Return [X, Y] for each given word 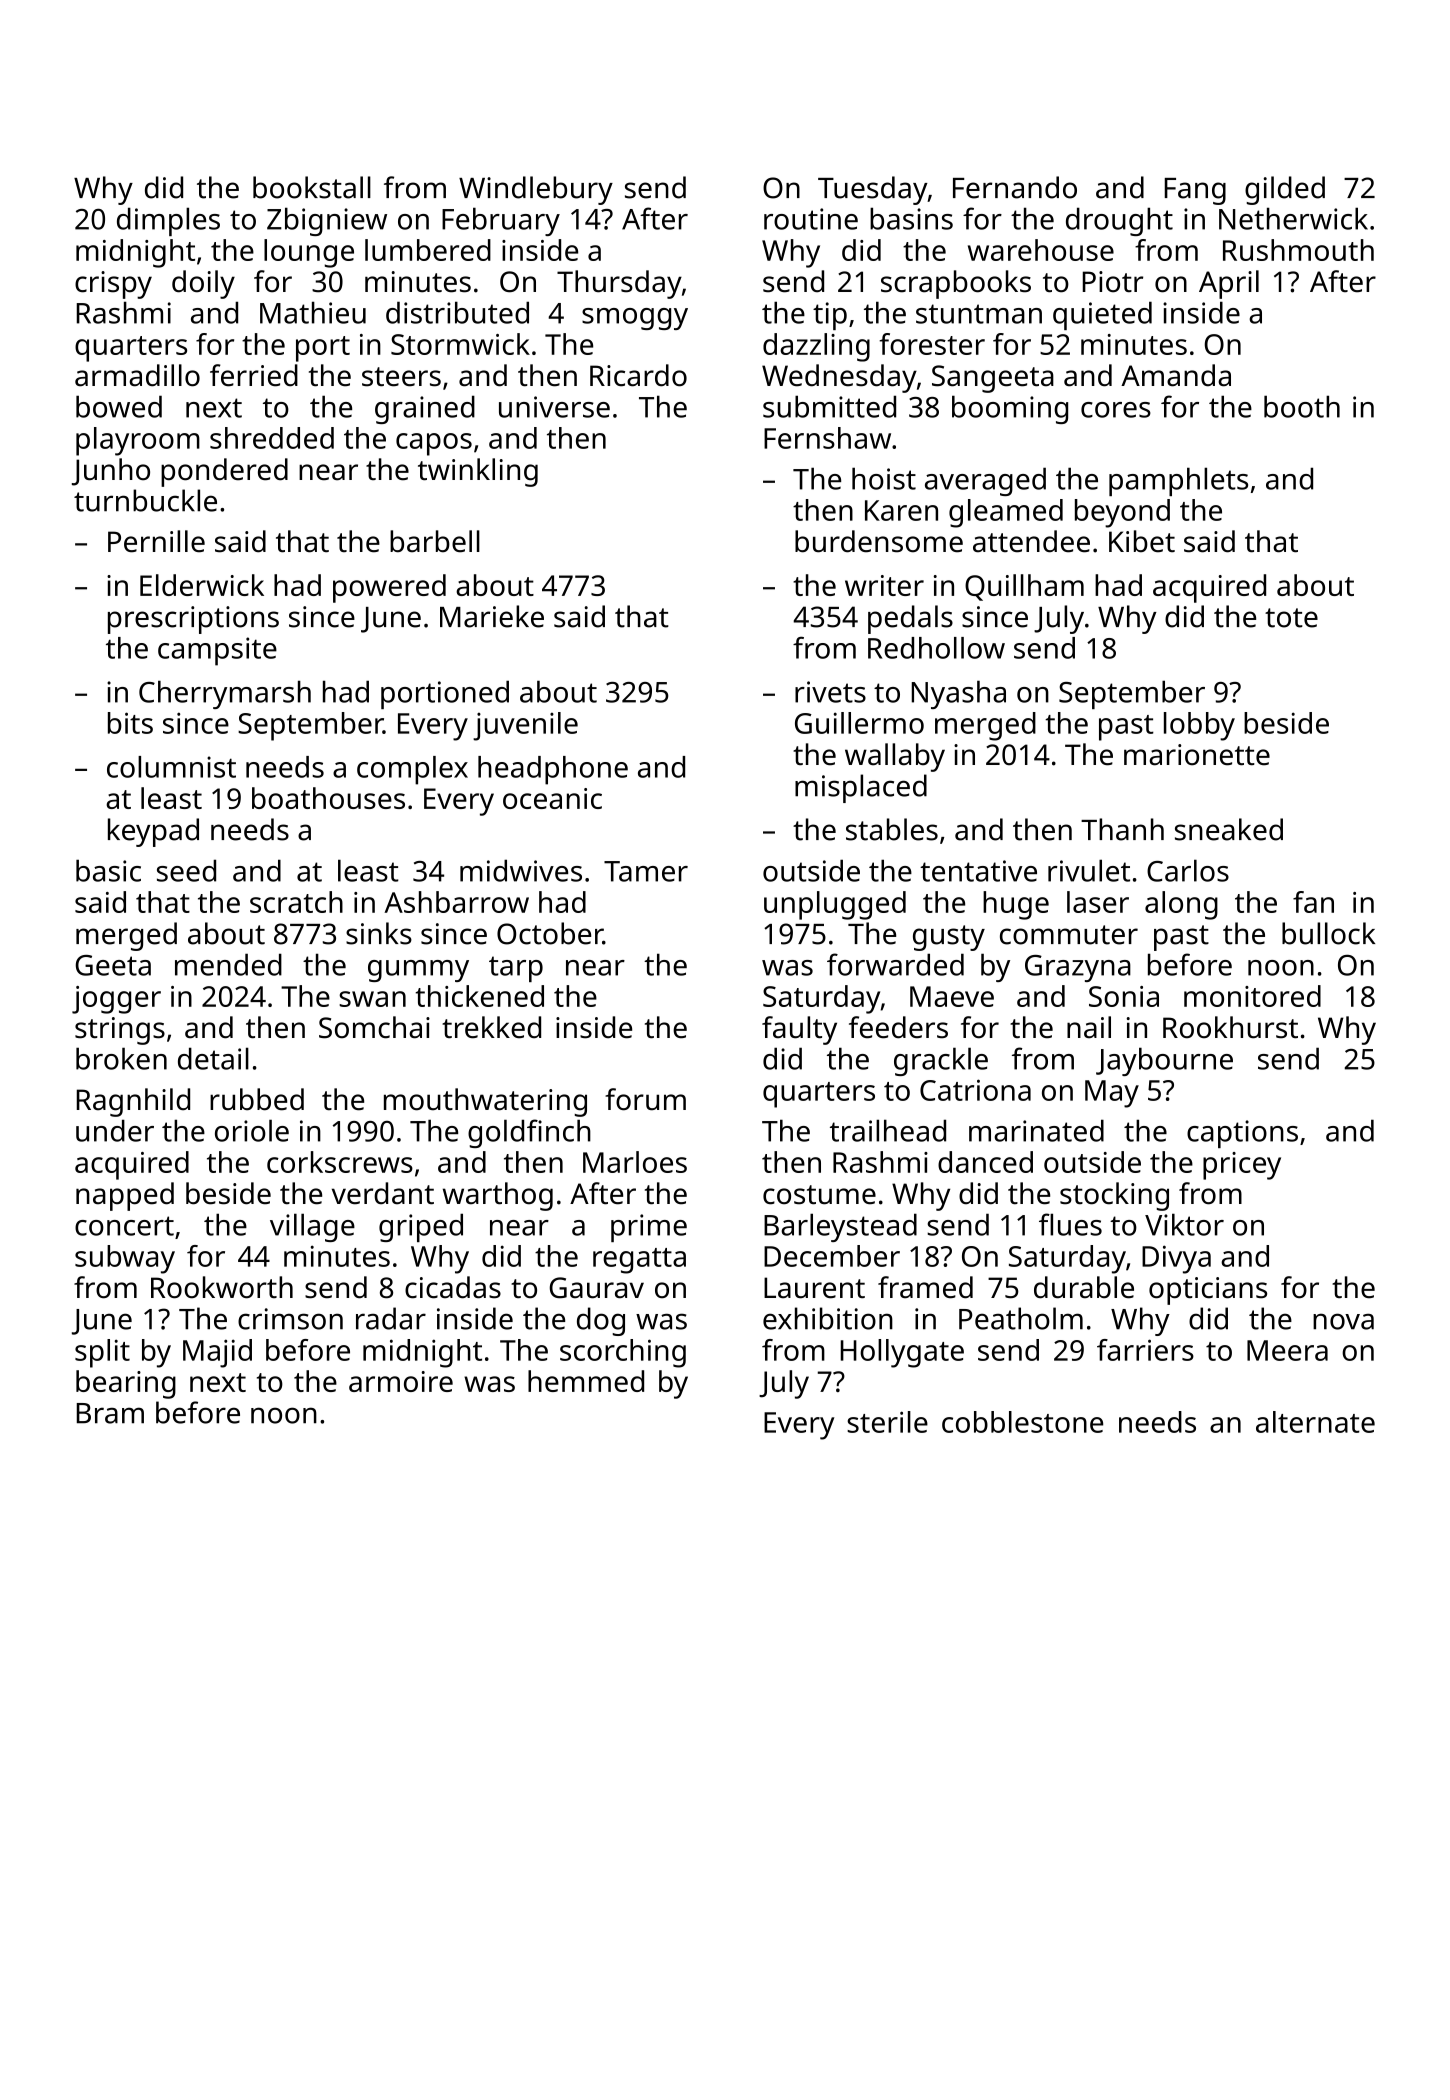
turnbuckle [145, 500]
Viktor [1184, 1224]
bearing [126, 1384]
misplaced [861, 788]
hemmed [586, 1381]
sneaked [1229, 829]
